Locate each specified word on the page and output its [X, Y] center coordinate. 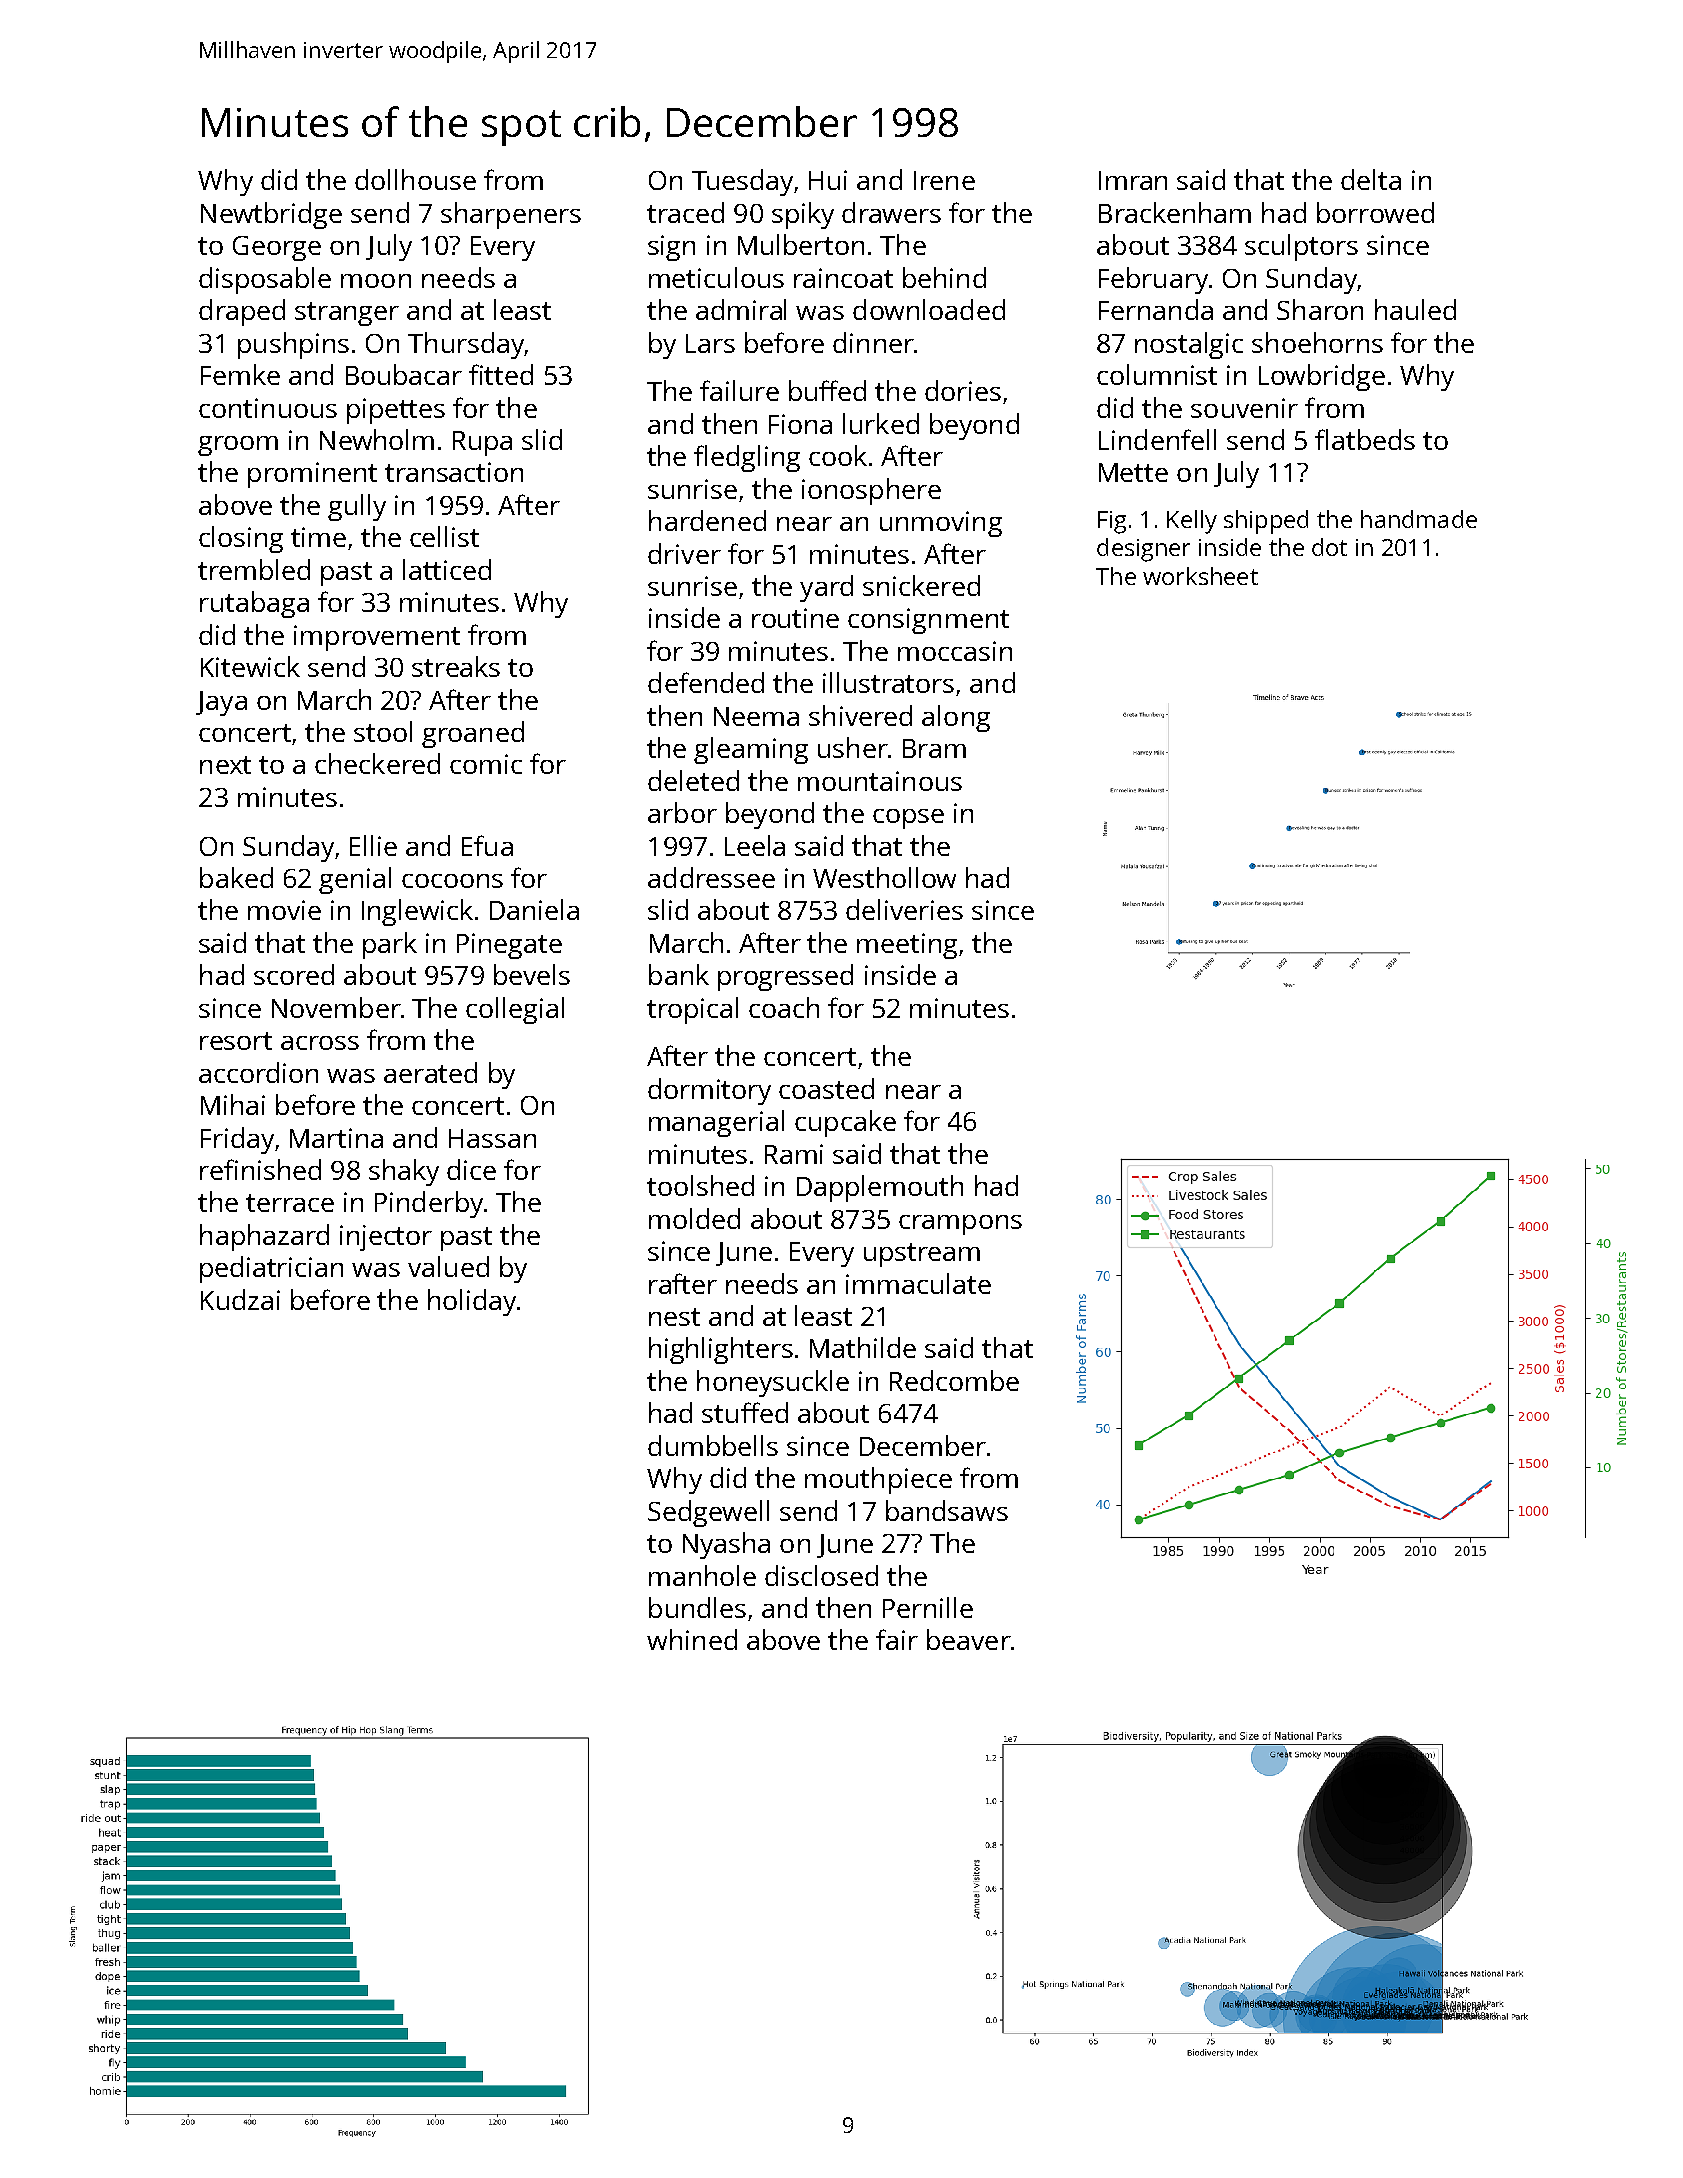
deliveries [904, 909]
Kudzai [240, 1299]
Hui [828, 180]
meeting [907, 946]
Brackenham [1175, 212]
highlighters [721, 1350]
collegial [515, 1010]
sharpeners [511, 215]
